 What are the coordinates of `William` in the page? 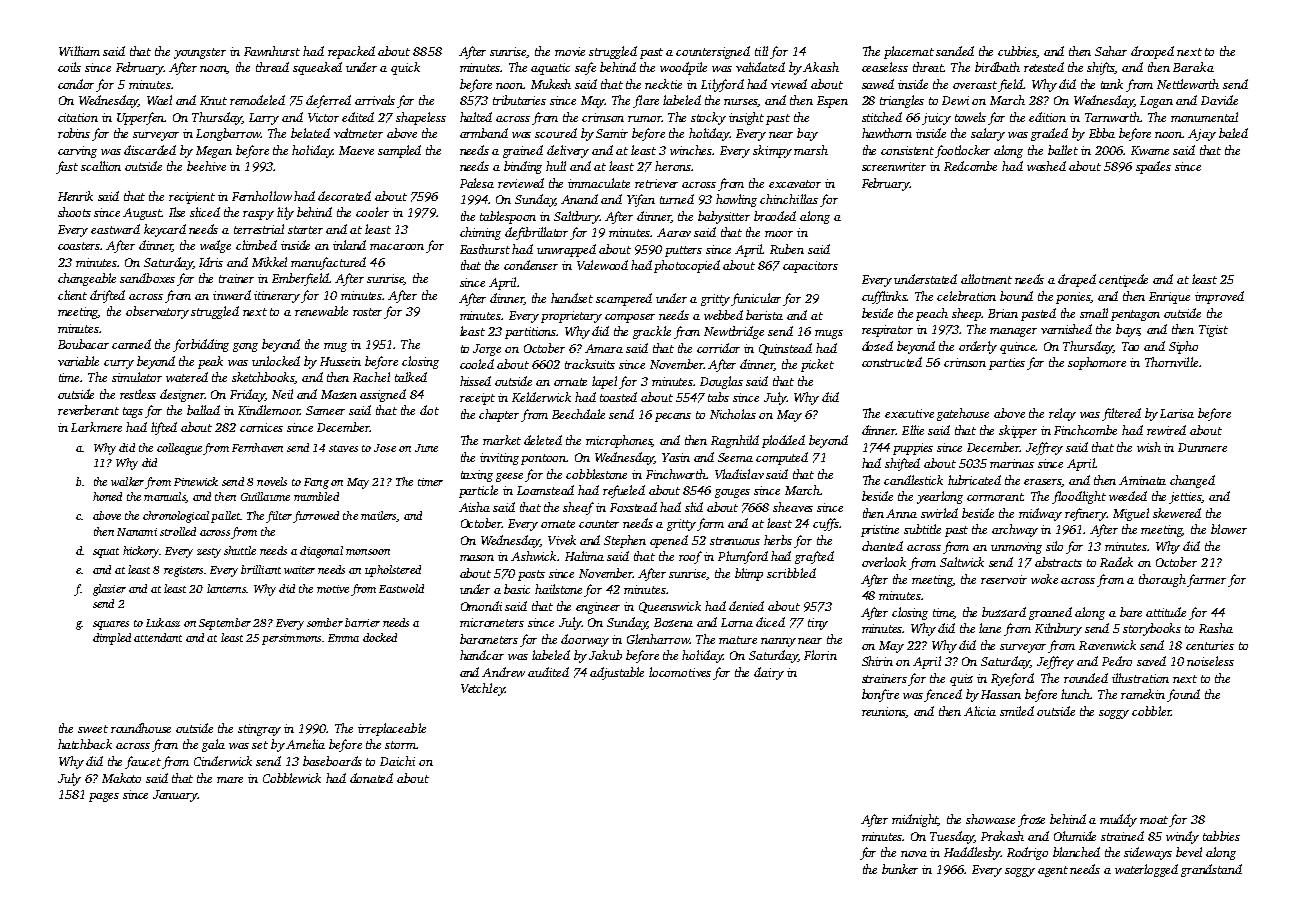 It's located at (79, 51).
